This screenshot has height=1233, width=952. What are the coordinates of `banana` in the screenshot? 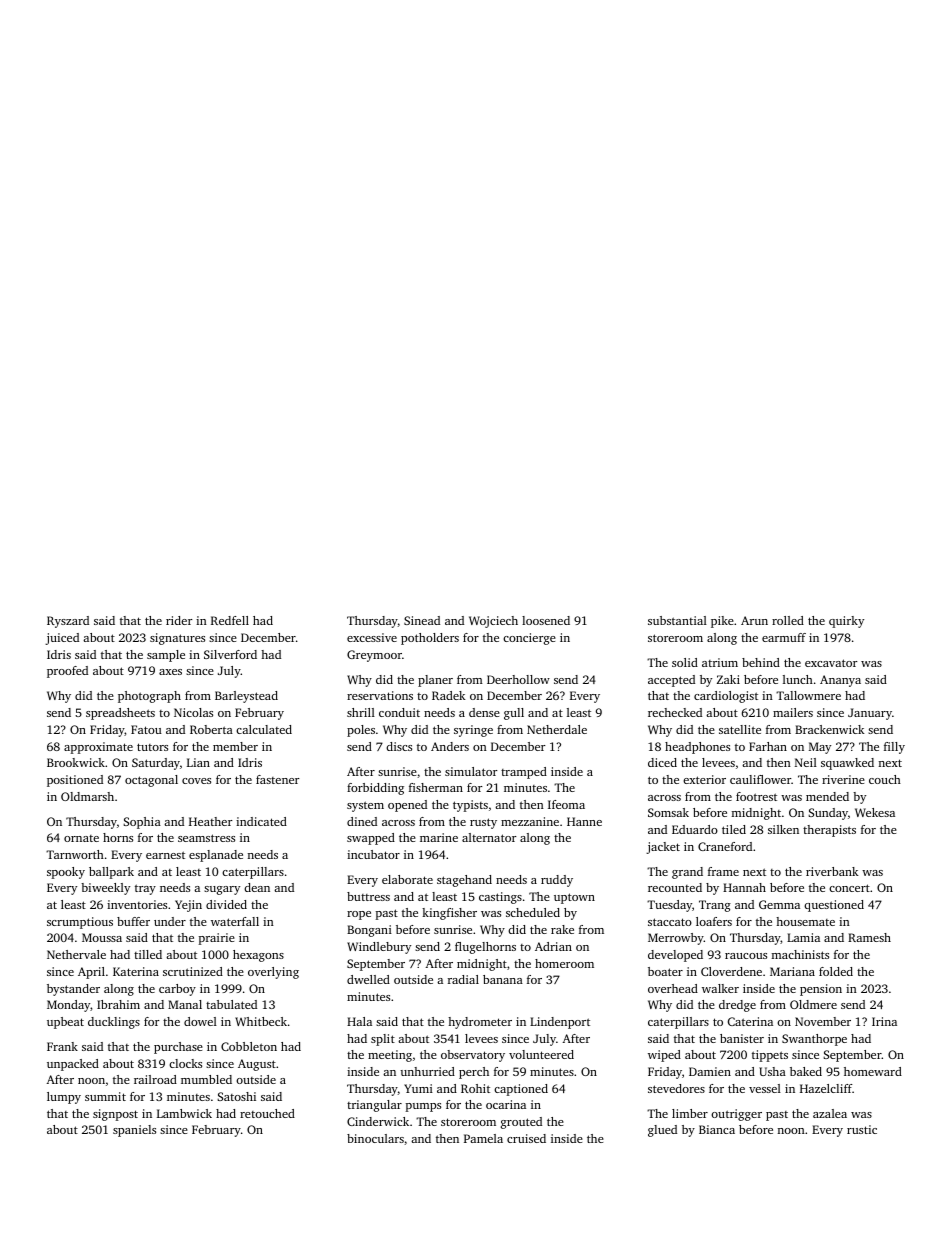 It's located at (503, 979).
